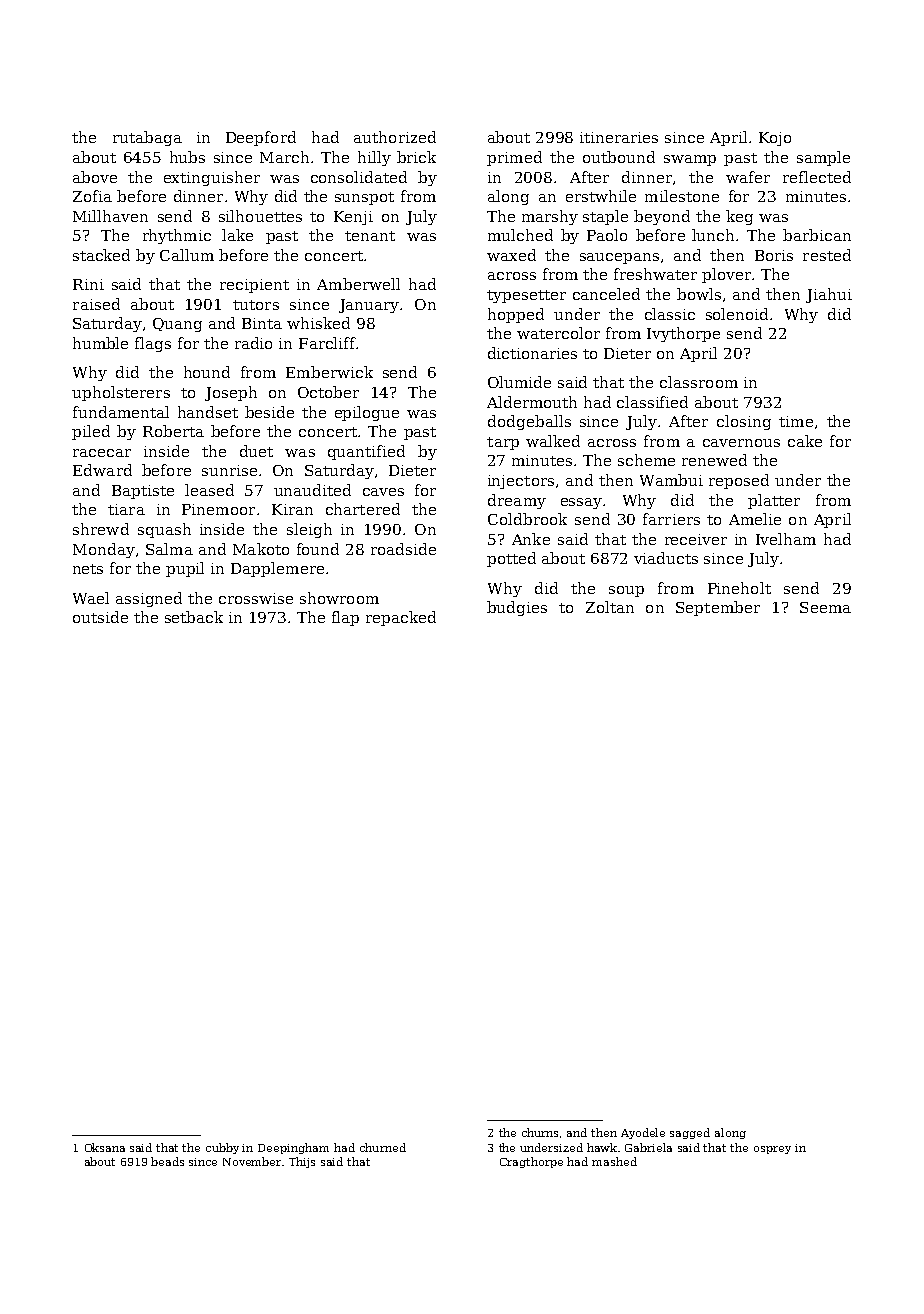  What do you see at coordinates (253, 1161) in the image?
I see `November` at bounding box center [253, 1161].
